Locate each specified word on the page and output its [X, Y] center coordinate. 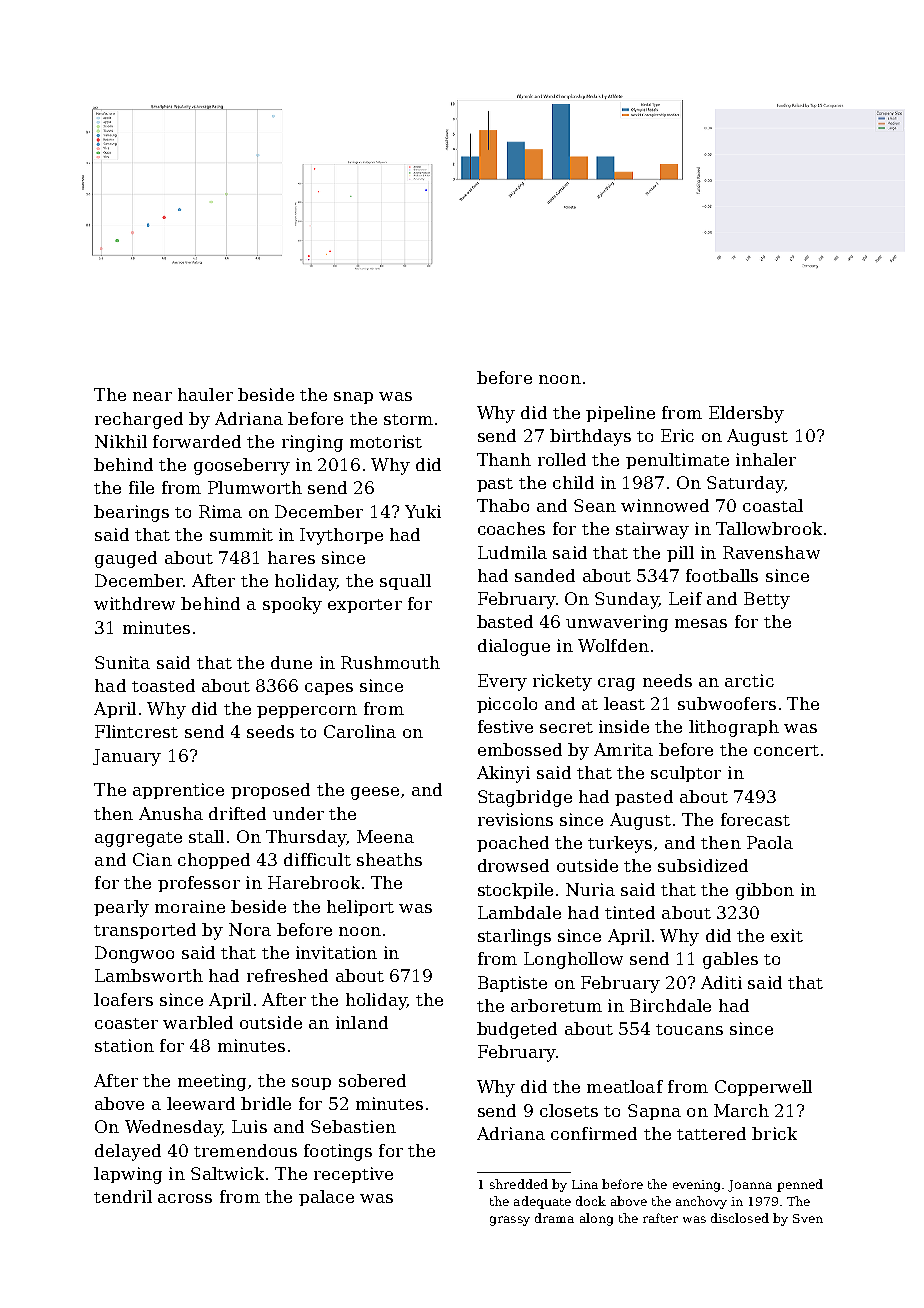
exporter [365, 606]
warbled [198, 1022]
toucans [689, 1029]
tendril [123, 1196]
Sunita [122, 662]
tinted [630, 912]
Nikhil [121, 441]
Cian [152, 859]
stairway [652, 530]
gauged [126, 559]
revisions [515, 819]
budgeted [517, 1030]
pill [680, 554]
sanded [545, 575]
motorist [386, 441]
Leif [685, 598]
